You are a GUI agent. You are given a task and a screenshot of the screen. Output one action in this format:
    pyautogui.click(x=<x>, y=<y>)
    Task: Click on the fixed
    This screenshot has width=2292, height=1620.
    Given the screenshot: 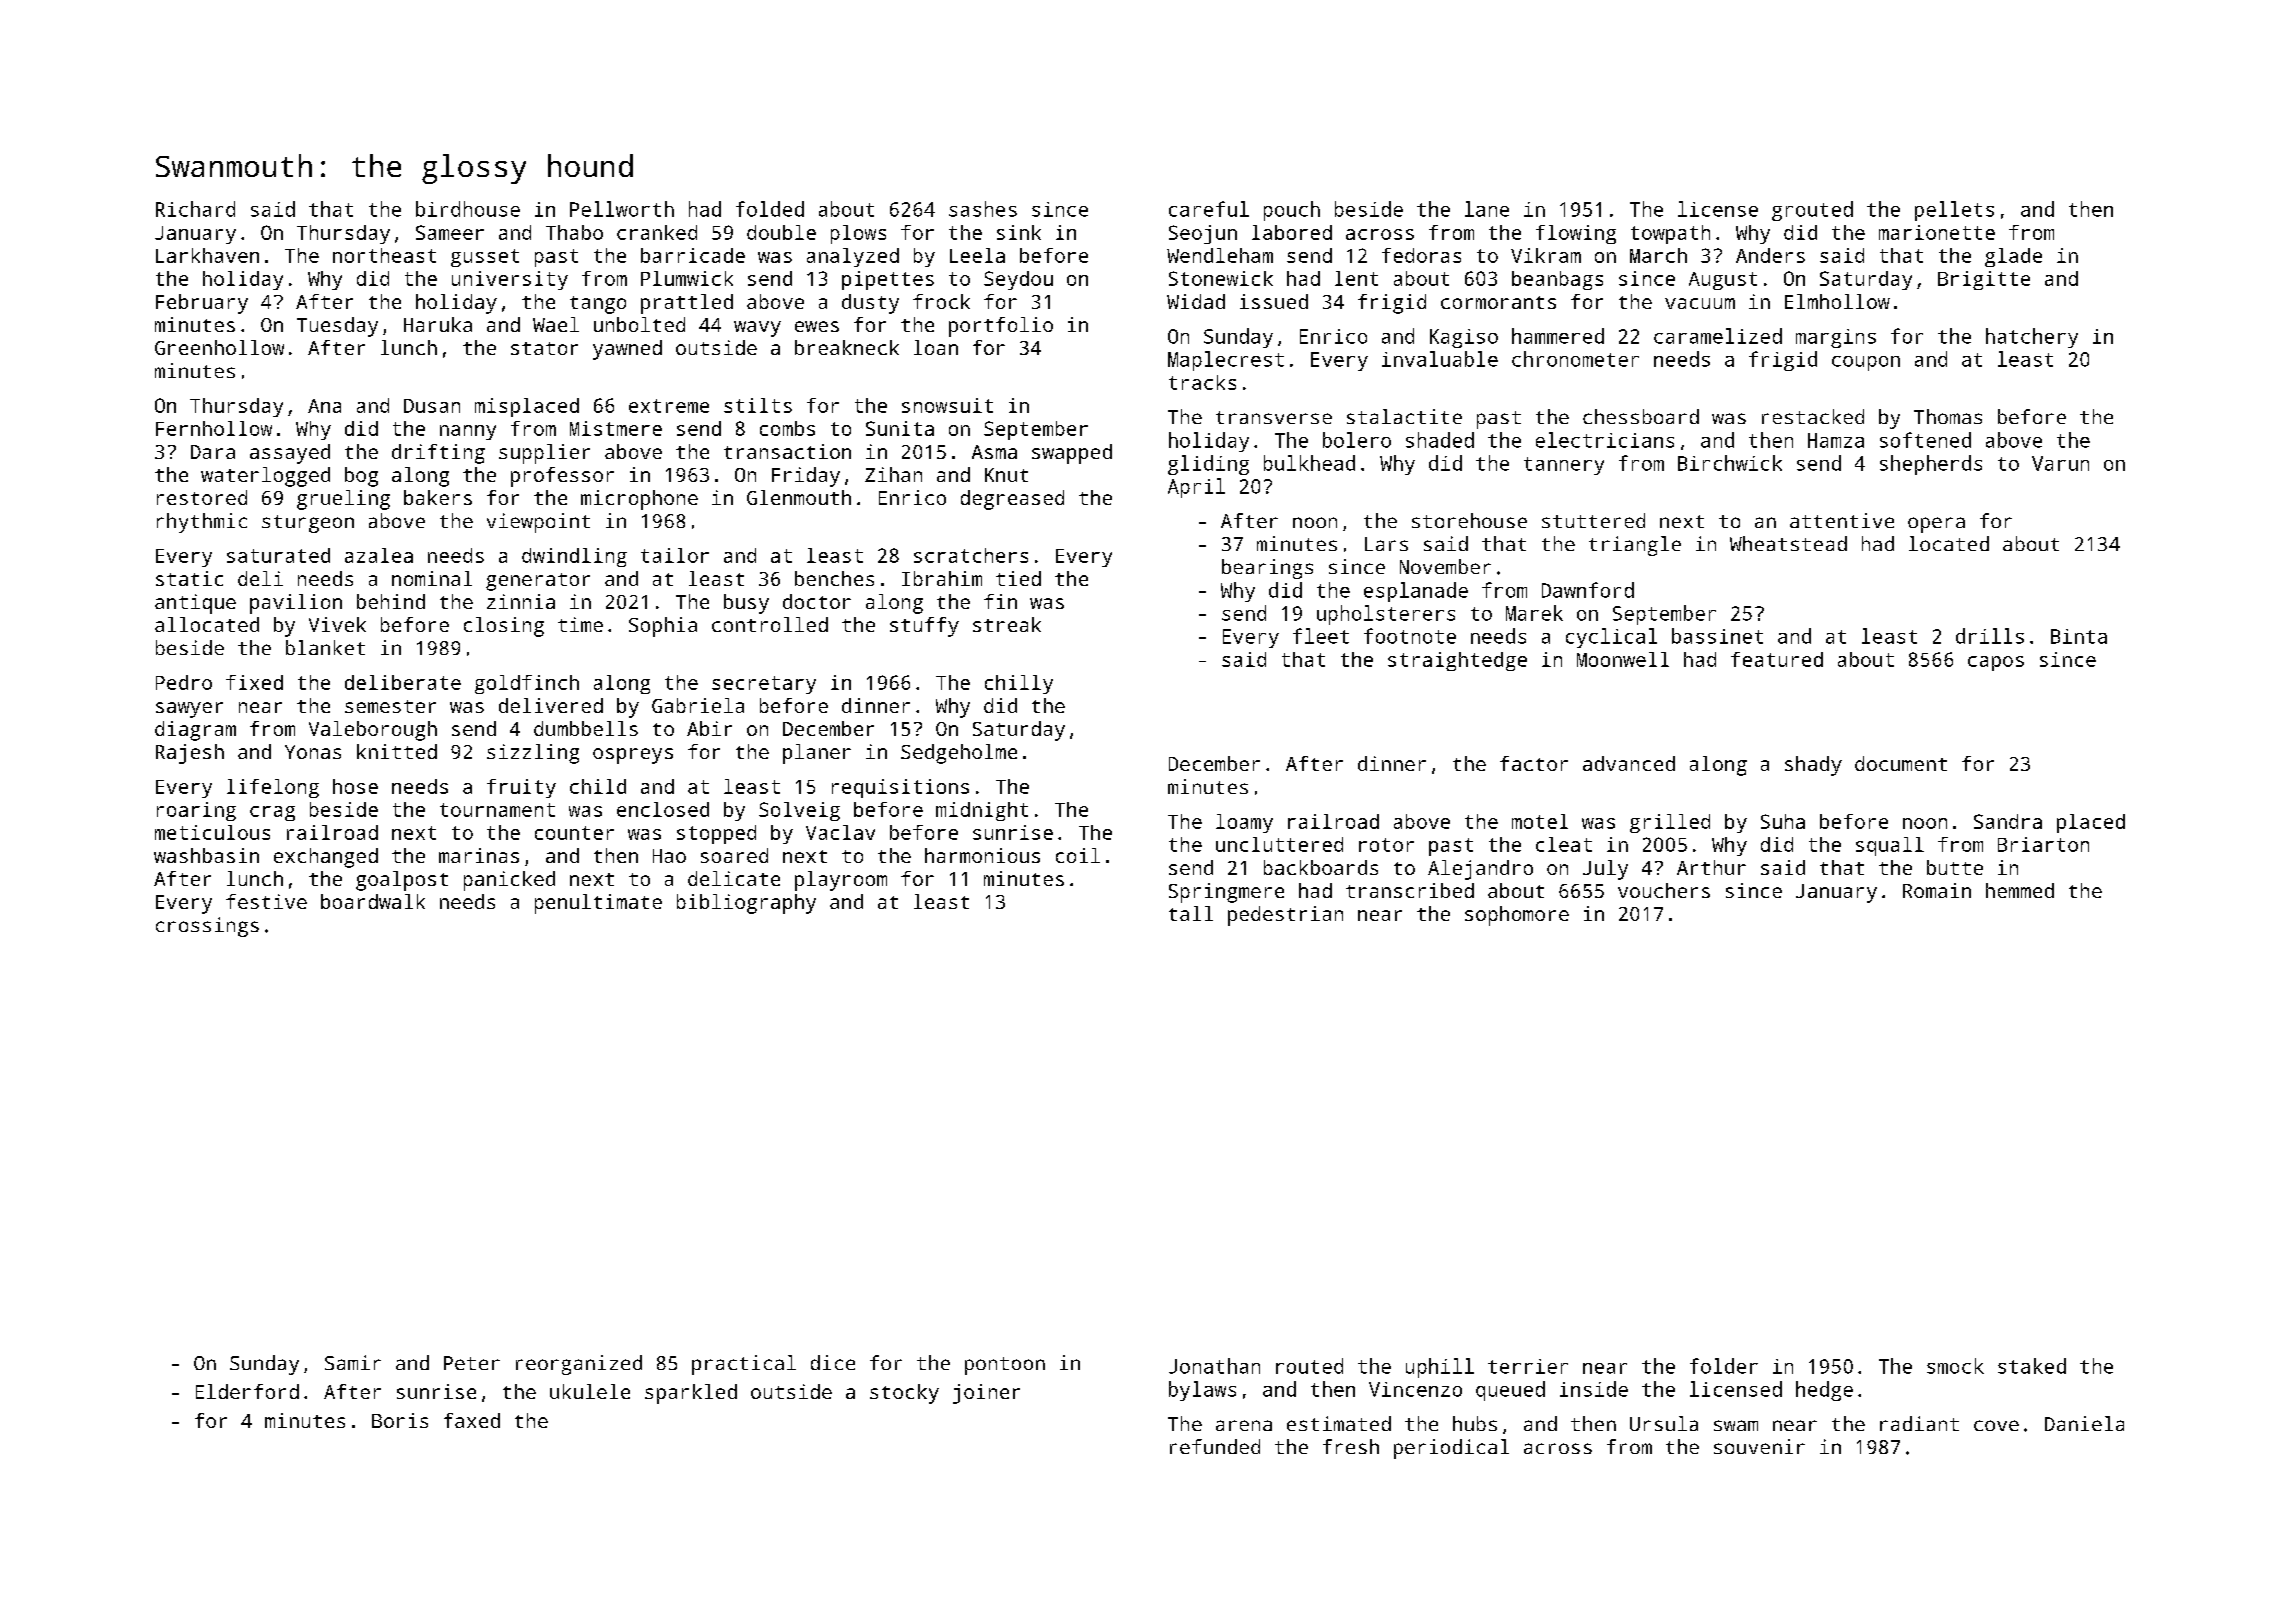 What is the action you would take?
    pyautogui.click(x=254, y=682)
